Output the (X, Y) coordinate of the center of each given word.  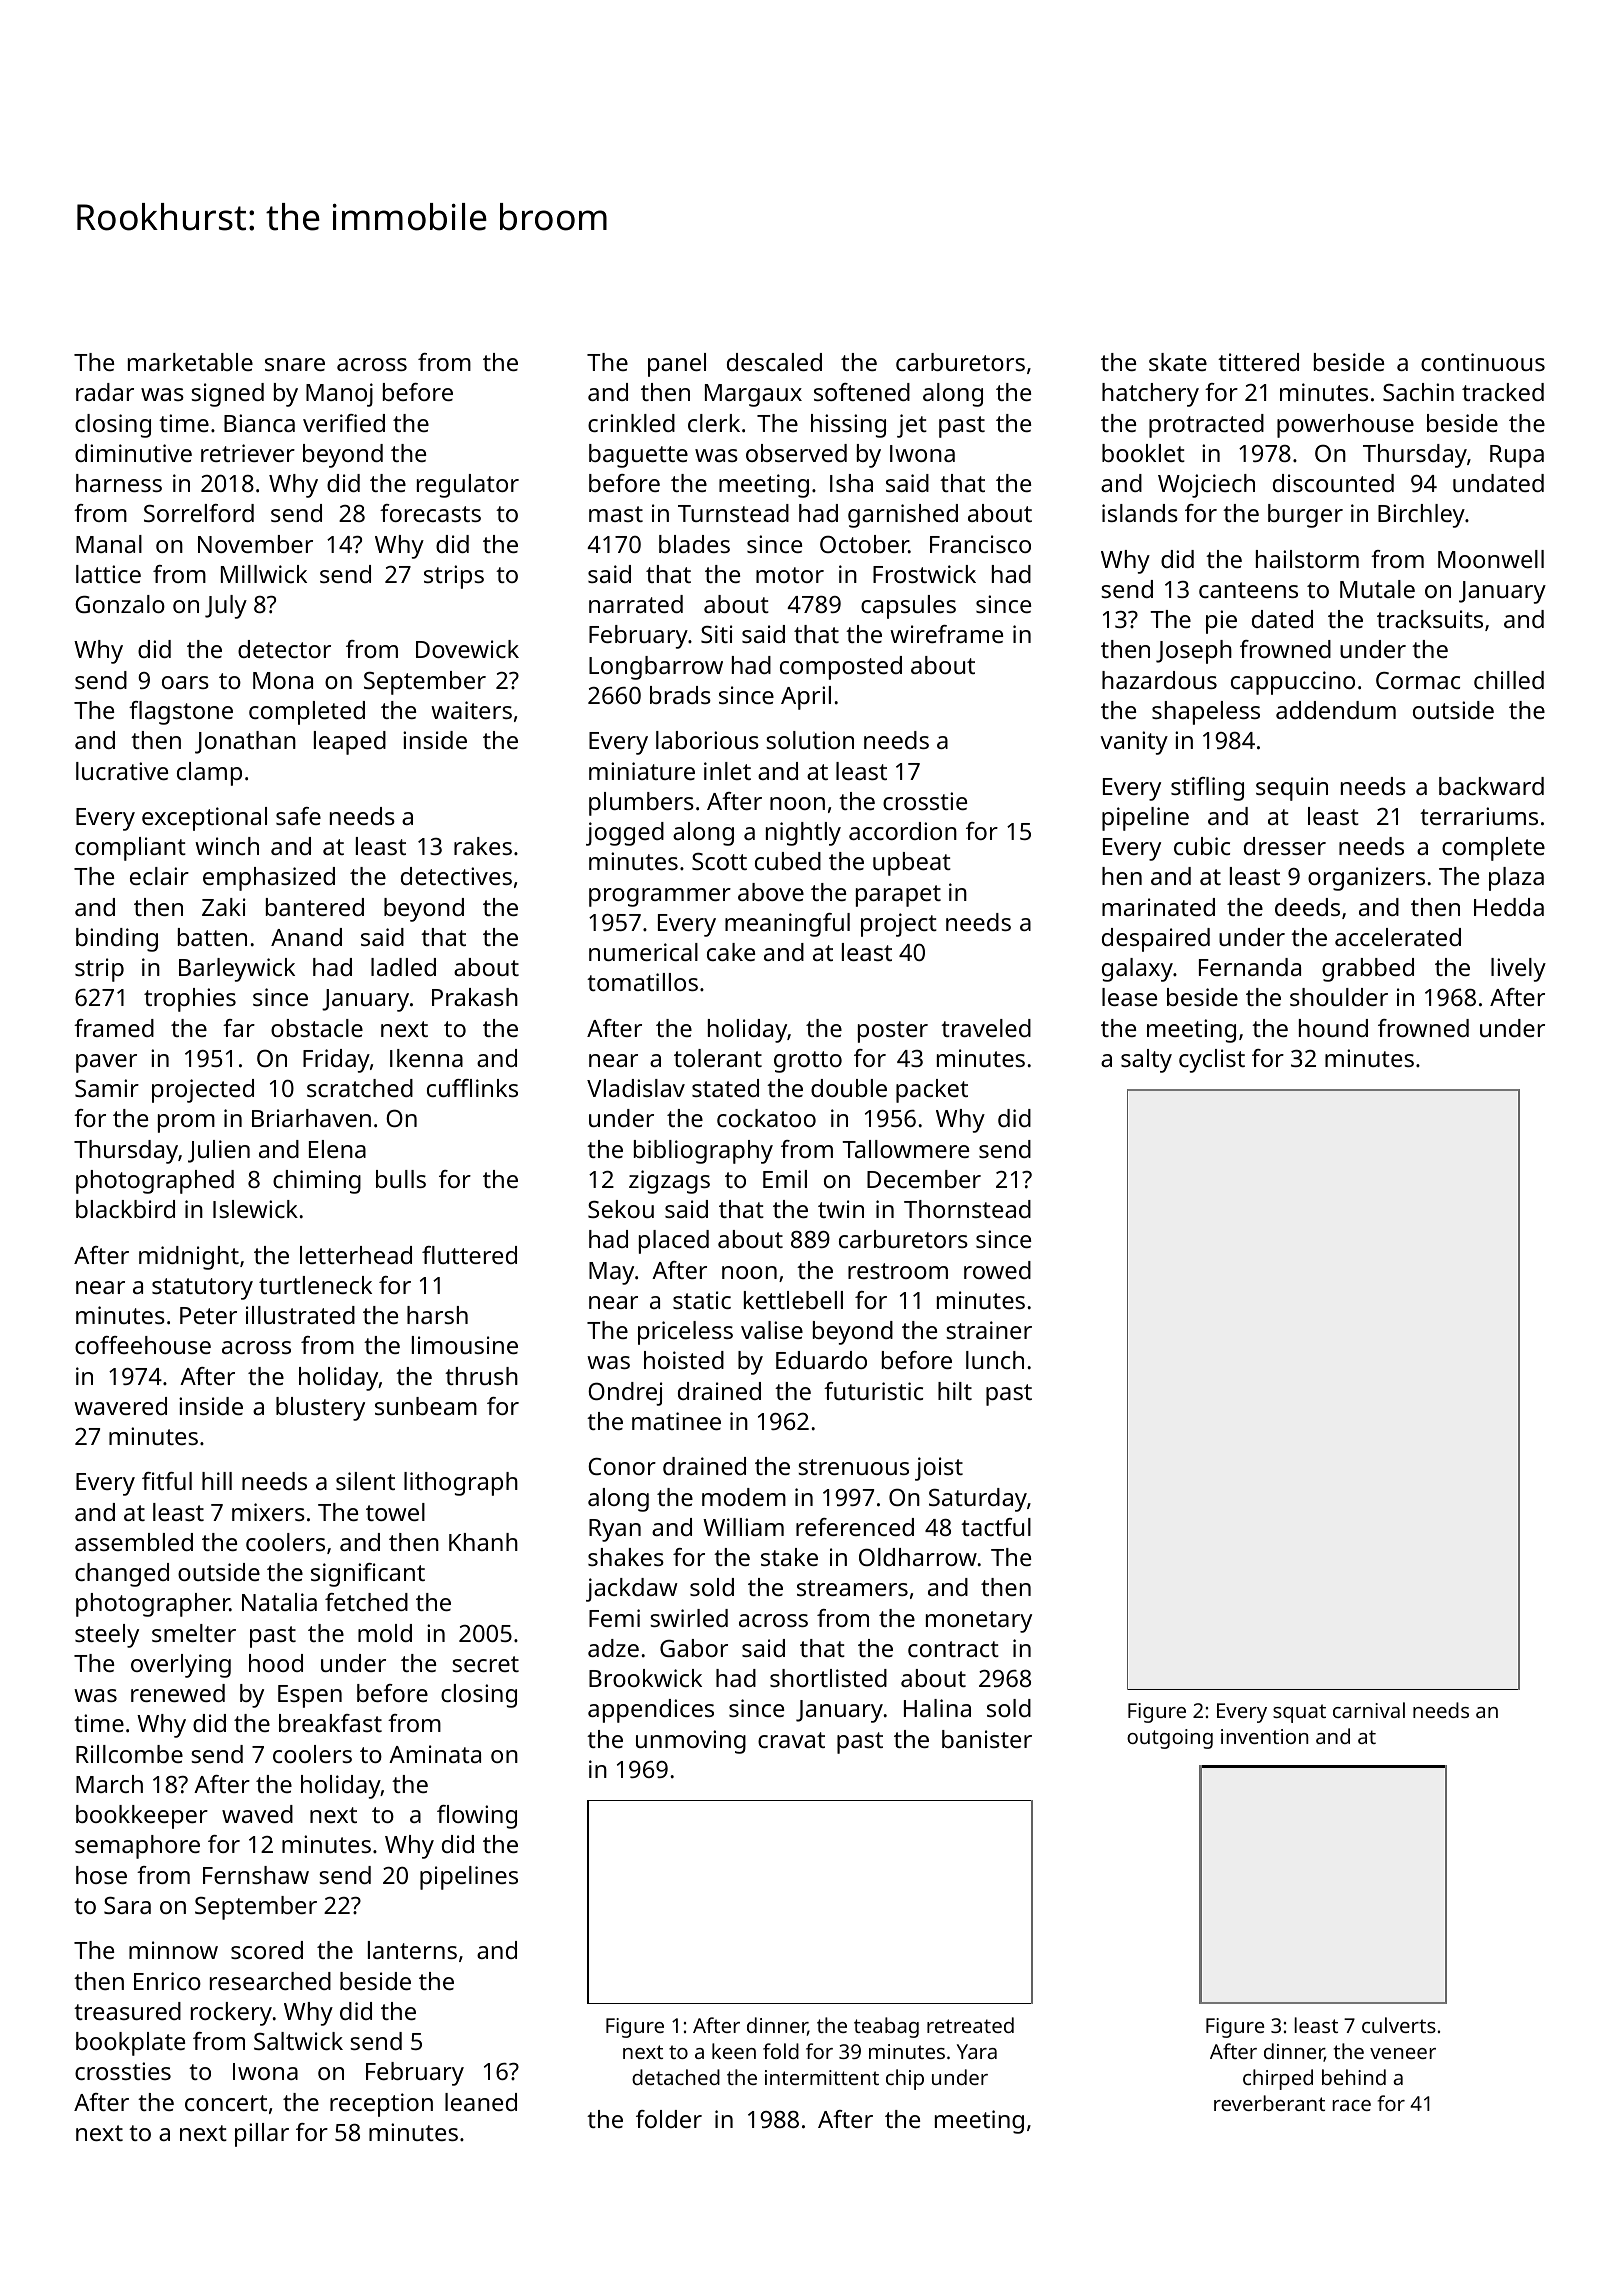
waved (257, 1814)
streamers (852, 1588)
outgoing (1170, 1739)
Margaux (753, 395)
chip (905, 2079)
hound (1333, 1028)
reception (381, 2105)
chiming (317, 1182)
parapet (898, 896)
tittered (1258, 362)
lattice (108, 574)
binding (117, 940)
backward (1491, 786)
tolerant (718, 1058)
